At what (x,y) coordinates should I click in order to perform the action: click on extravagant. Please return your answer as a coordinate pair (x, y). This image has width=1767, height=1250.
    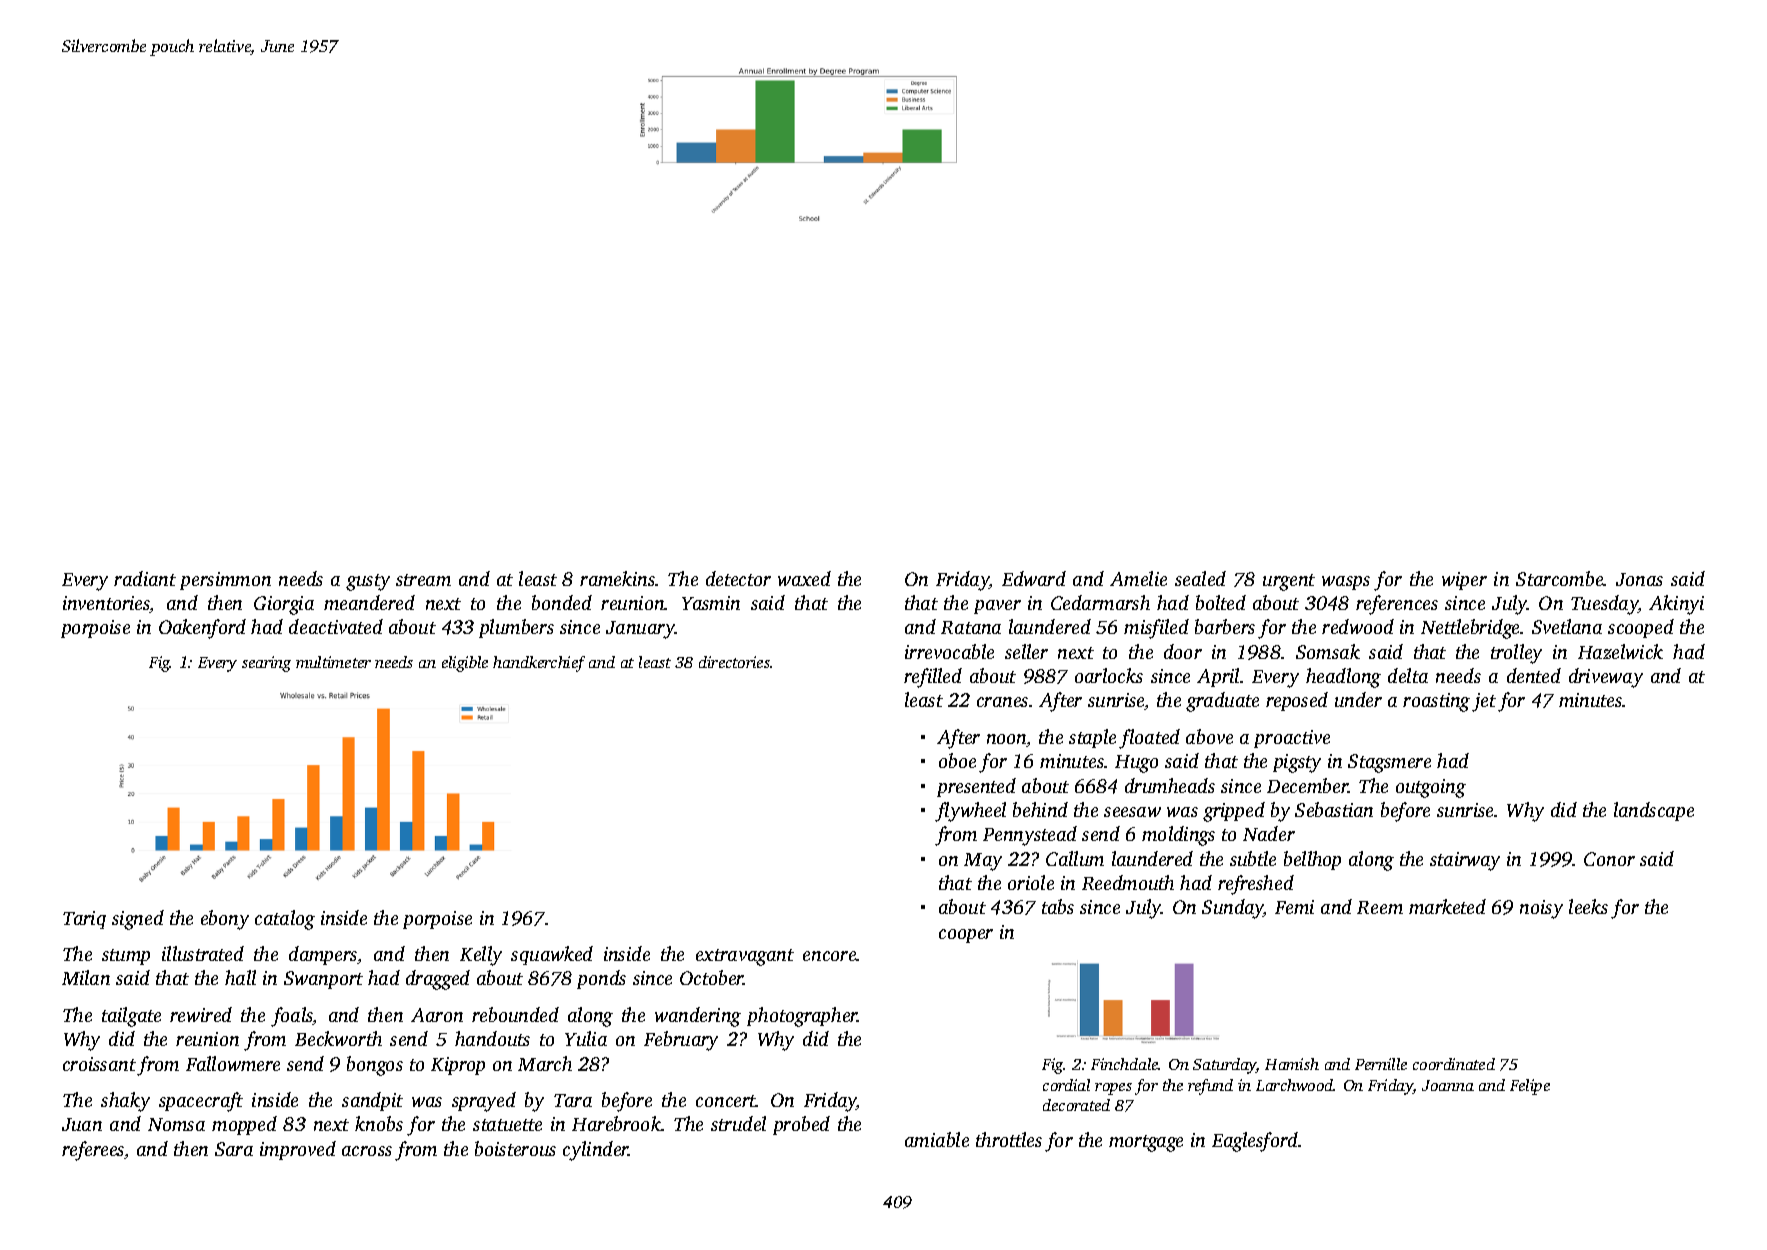
    Looking at the image, I should click on (745, 957).
